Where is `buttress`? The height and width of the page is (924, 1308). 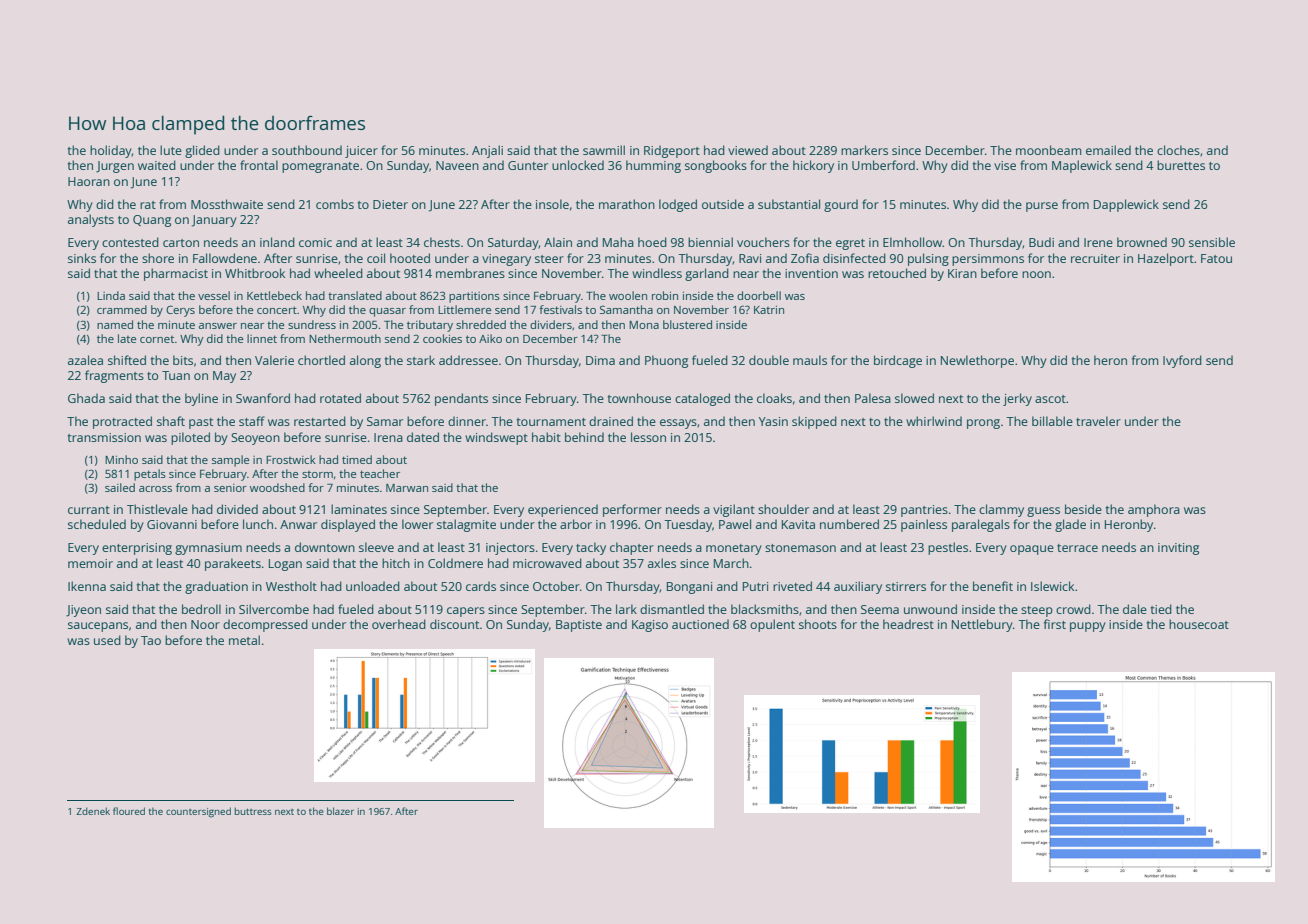
buttress is located at coordinates (253, 811).
